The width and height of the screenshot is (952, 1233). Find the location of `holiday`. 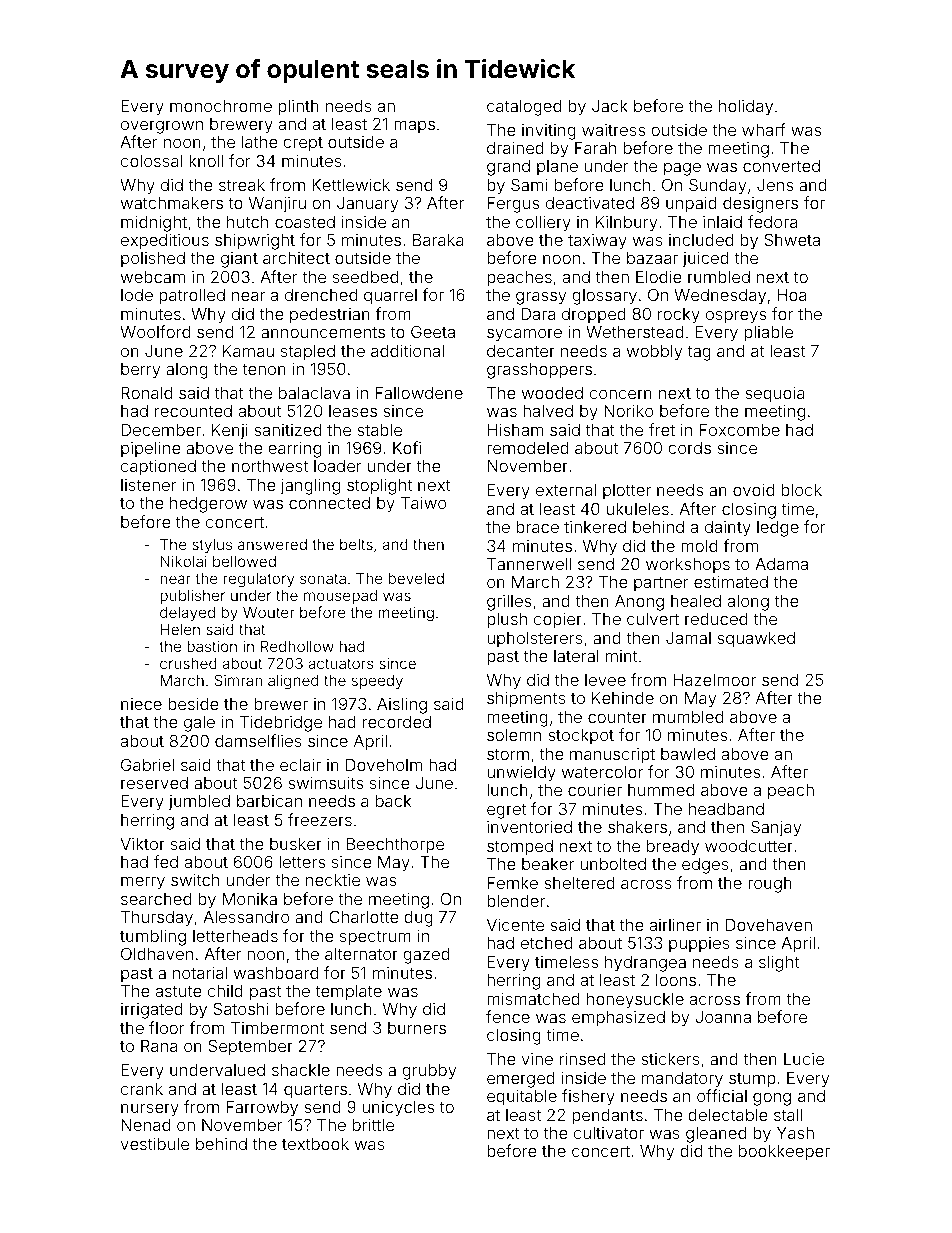

holiday is located at coordinates (746, 107).
